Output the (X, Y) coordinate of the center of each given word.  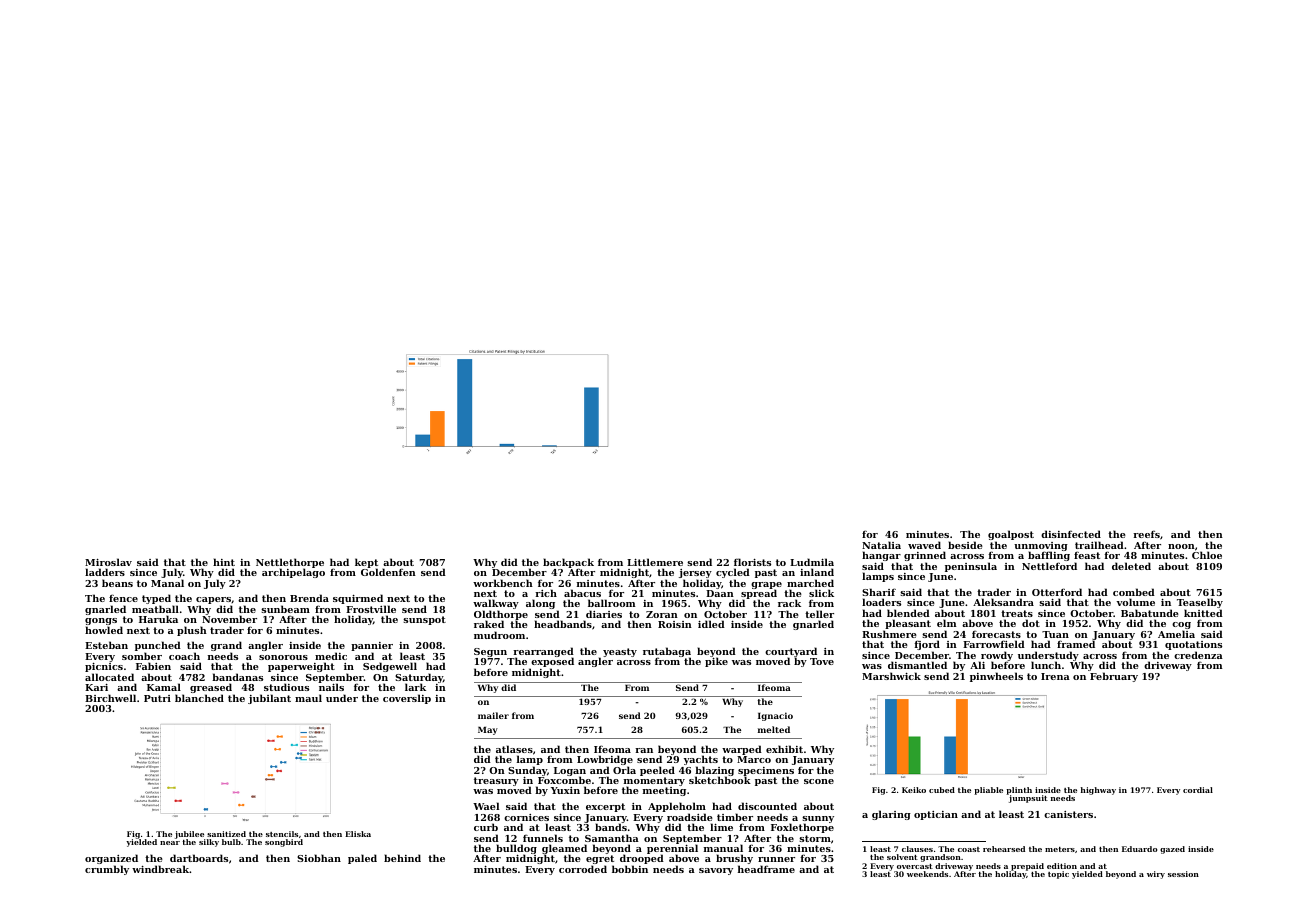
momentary (654, 782)
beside (965, 545)
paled (362, 859)
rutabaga (667, 652)
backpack (568, 563)
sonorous (283, 657)
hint (224, 562)
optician (936, 815)
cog (1181, 626)
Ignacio (775, 716)
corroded (583, 869)
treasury (496, 781)
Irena (1055, 676)
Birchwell (110, 698)
